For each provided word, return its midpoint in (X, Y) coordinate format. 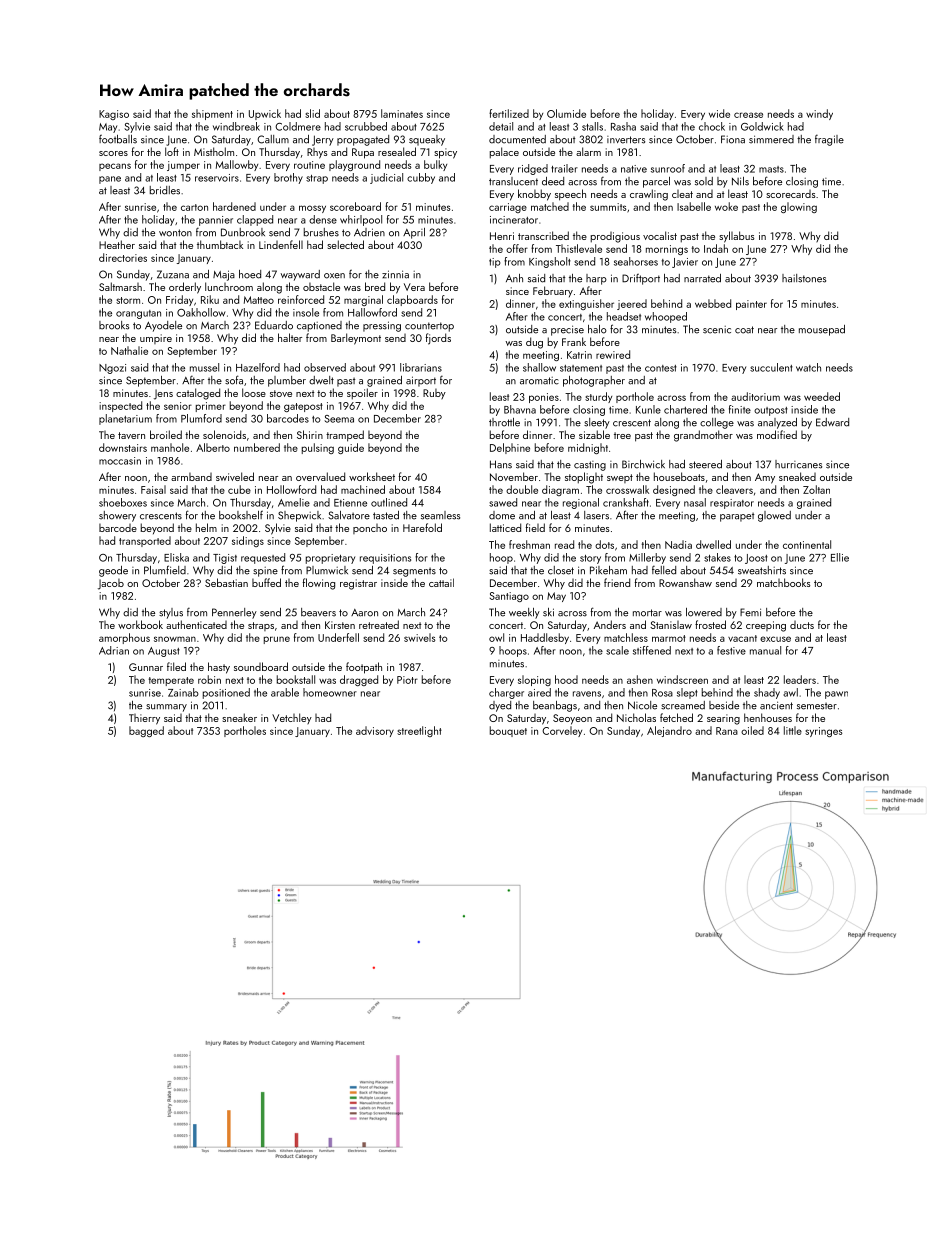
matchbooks (783, 582)
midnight (588, 448)
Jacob (111, 584)
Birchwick (643, 464)
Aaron (364, 613)
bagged (146, 731)
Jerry (323, 140)
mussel (204, 367)
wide (719, 113)
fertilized (509, 113)
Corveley (562, 731)
